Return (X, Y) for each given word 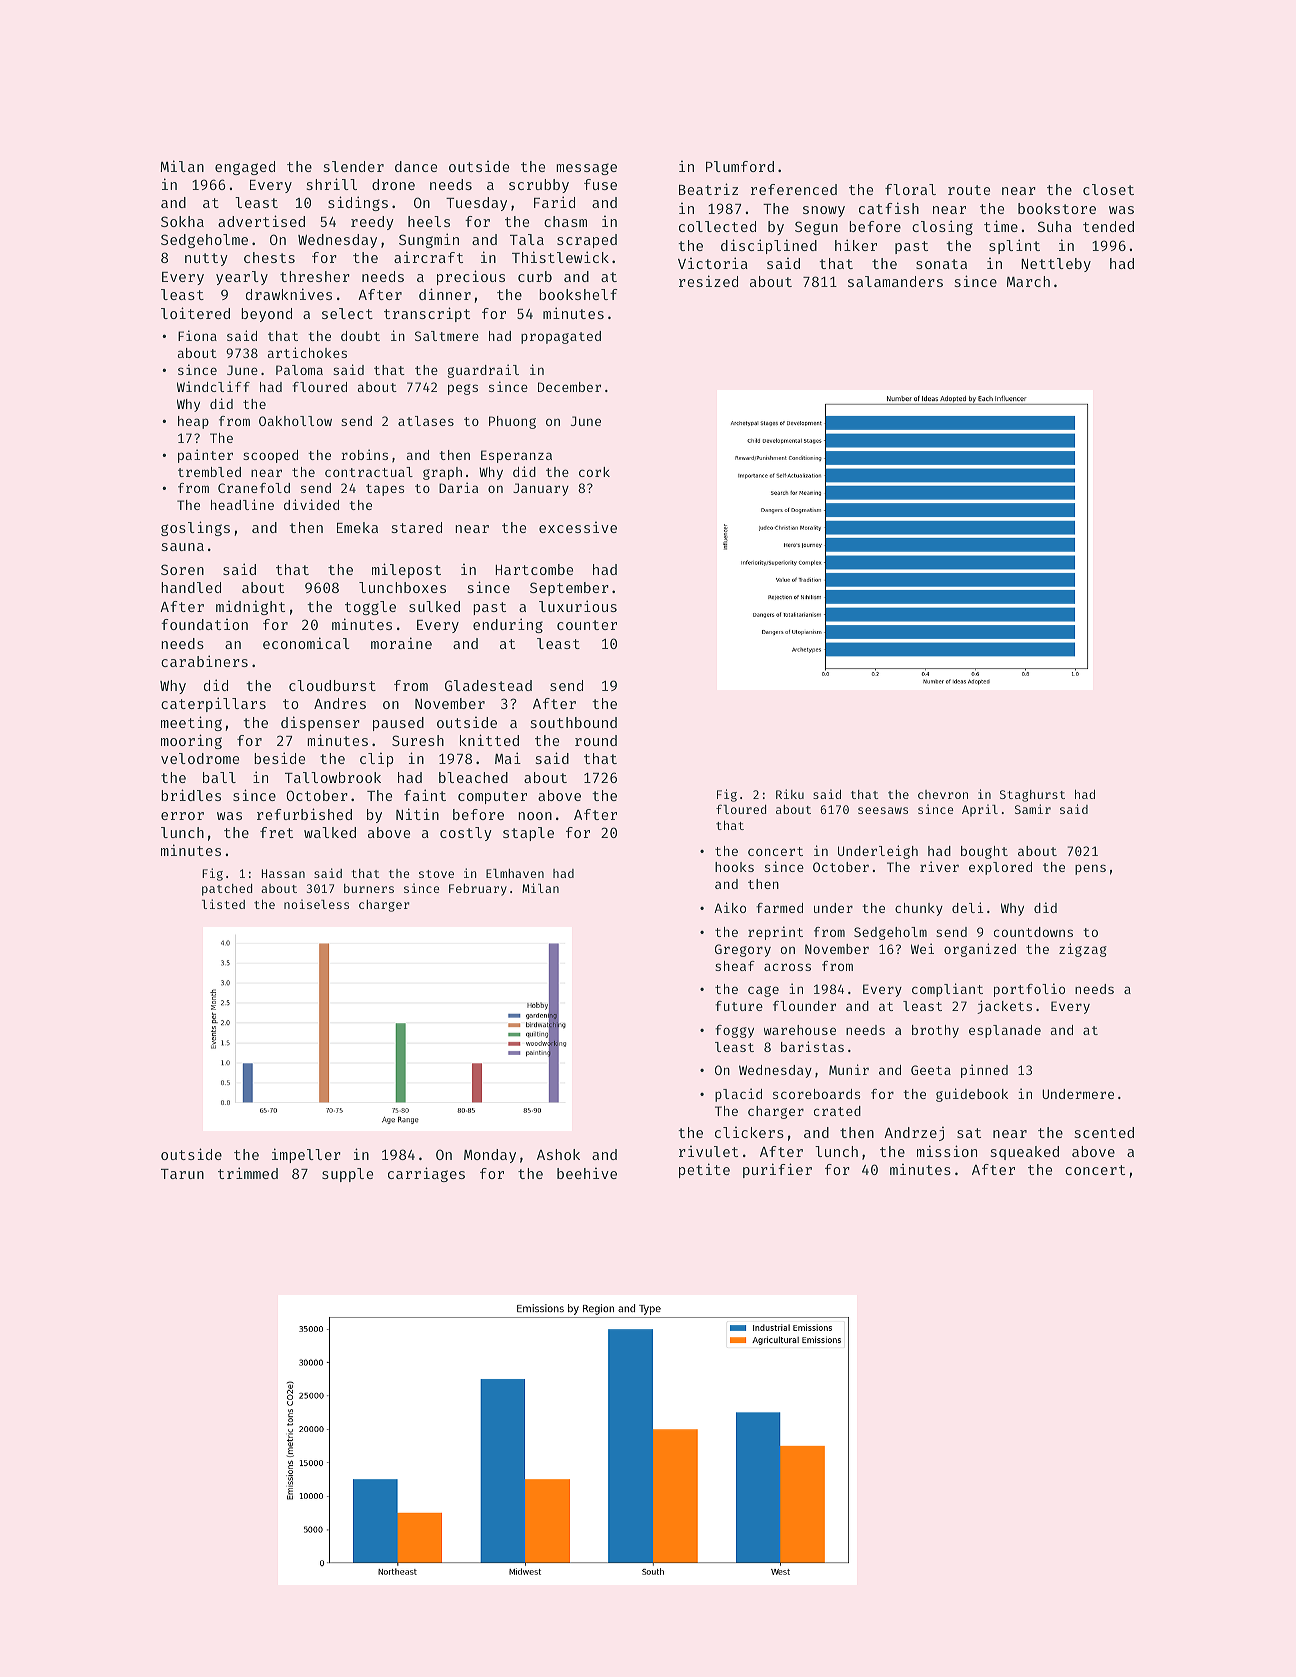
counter (587, 625)
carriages (426, 1174)
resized (708, 281)
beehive (587, 1173)
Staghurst (1032, 796)
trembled (209, 472)
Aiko (730, 907)
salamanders (895, 281)
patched (227, 890)
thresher (315, 276)
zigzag (1083, 950)
